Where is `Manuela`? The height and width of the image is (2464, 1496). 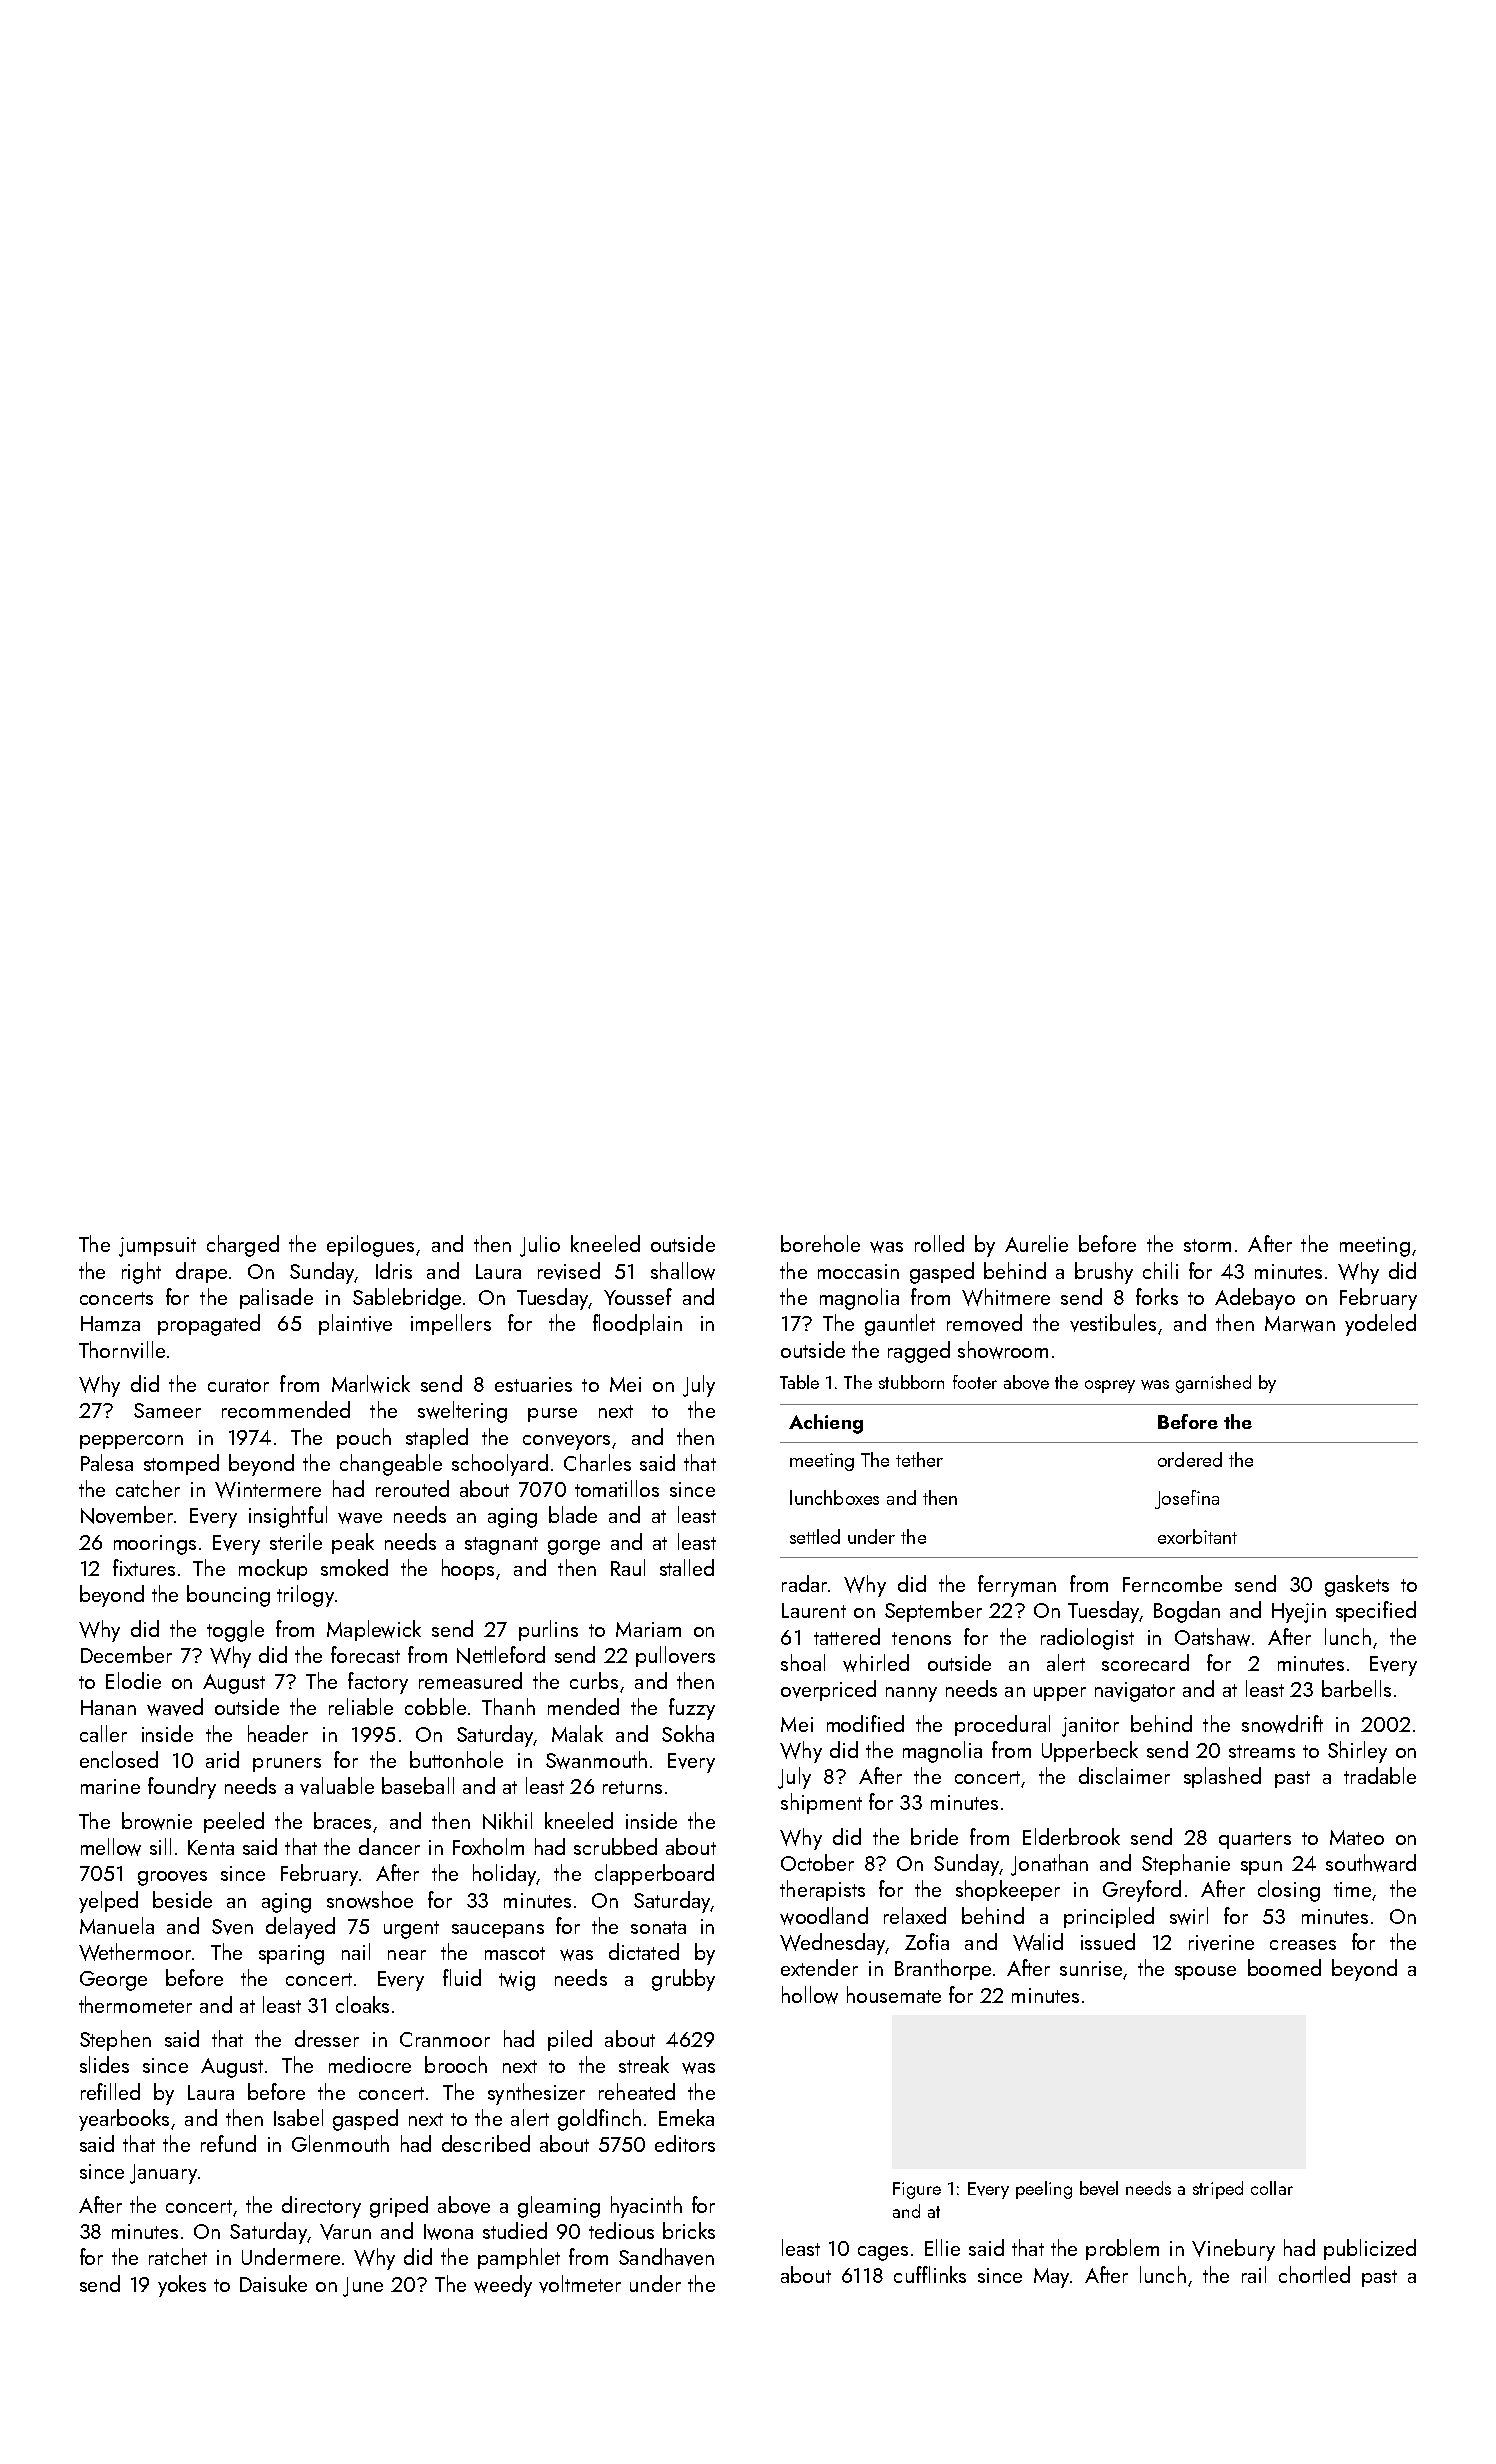 Manuela is located at coordinates (117, 1925).
